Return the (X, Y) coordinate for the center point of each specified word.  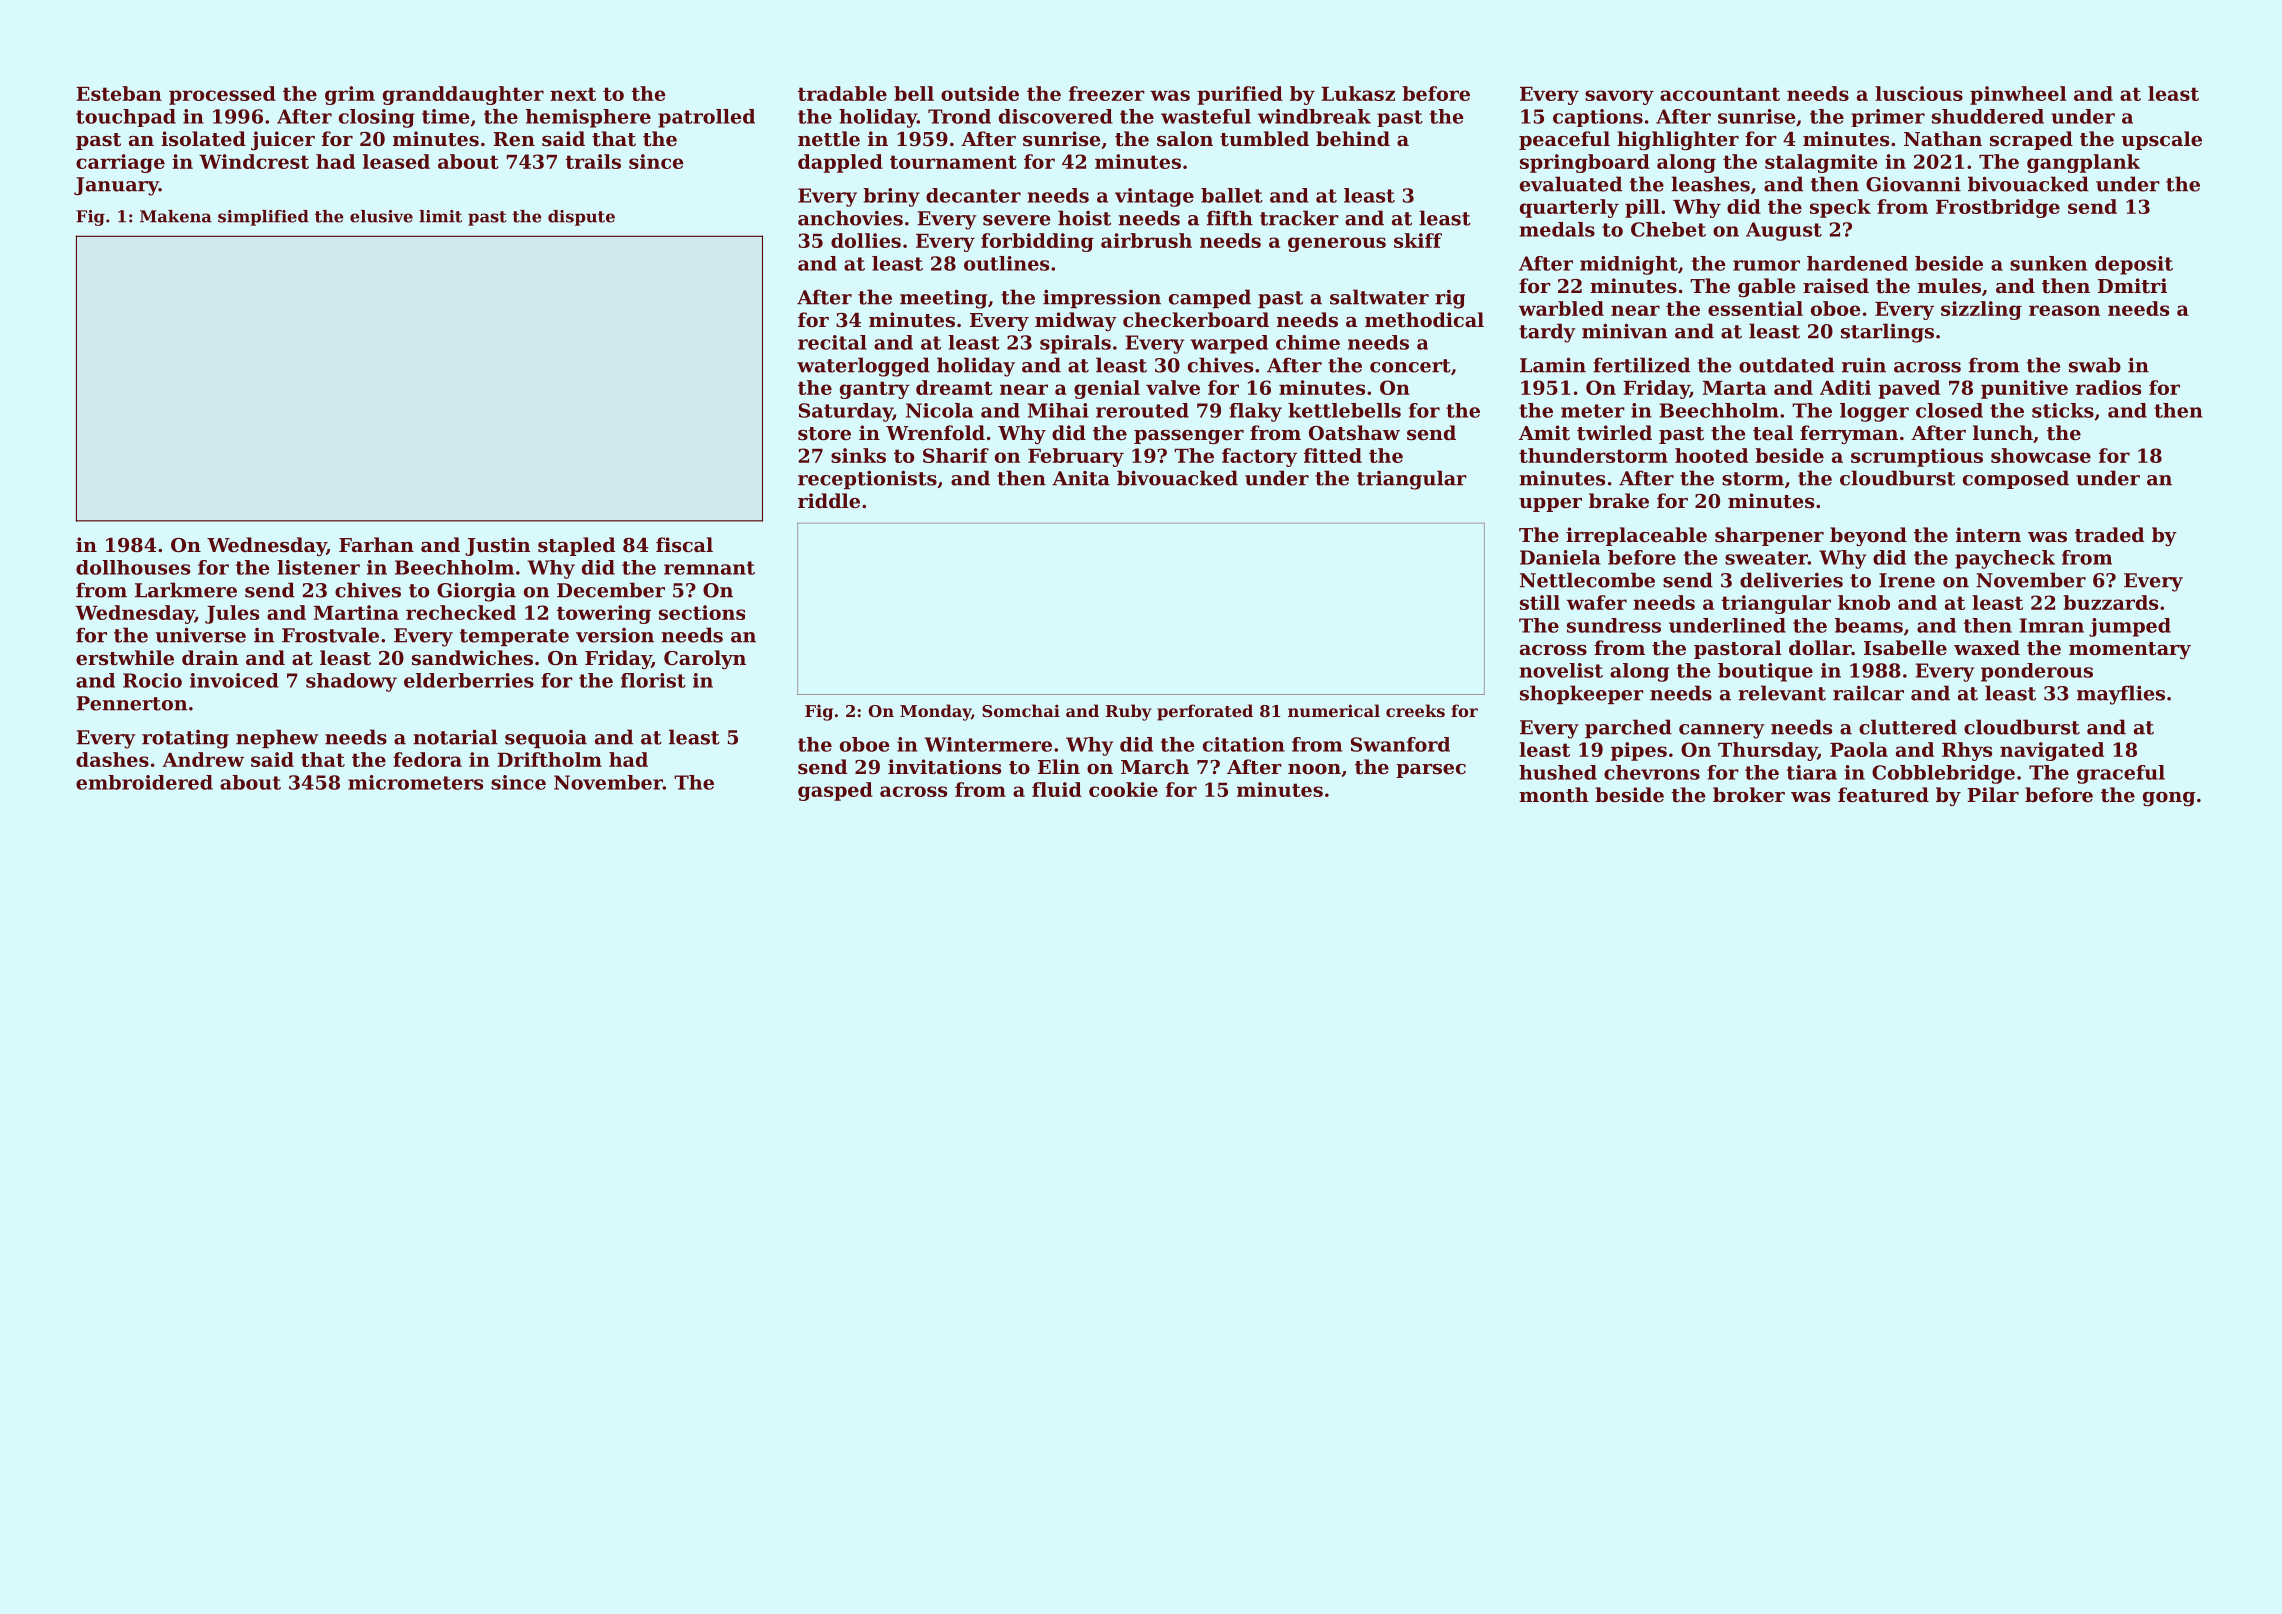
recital (832, 342)
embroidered (144, 782)
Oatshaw (1354, 433)
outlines (1006, 263)
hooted (1711, 455)
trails (593, 161)
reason (2064, 310)
